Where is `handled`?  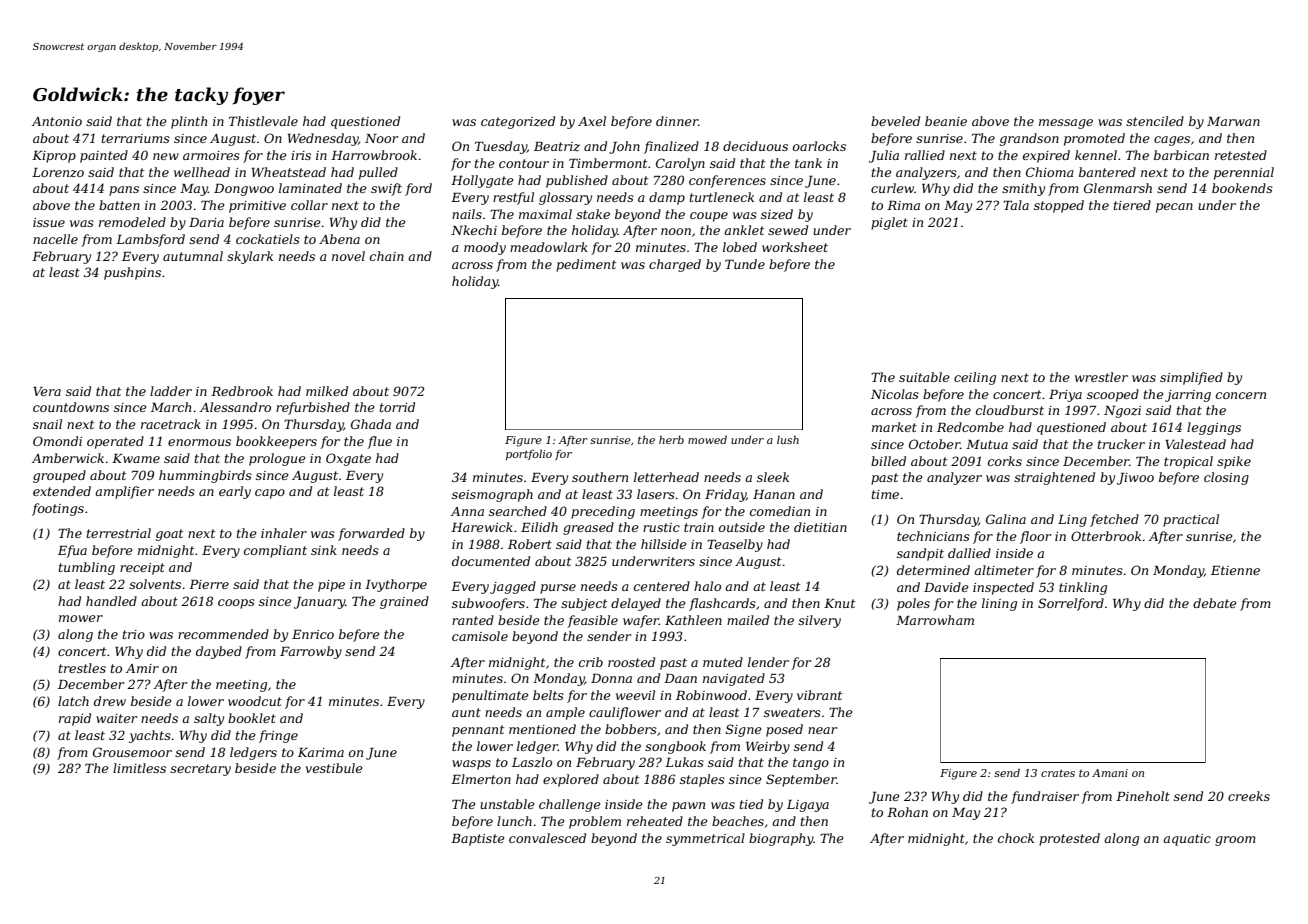 handled is located at coordinates (111, 601).
